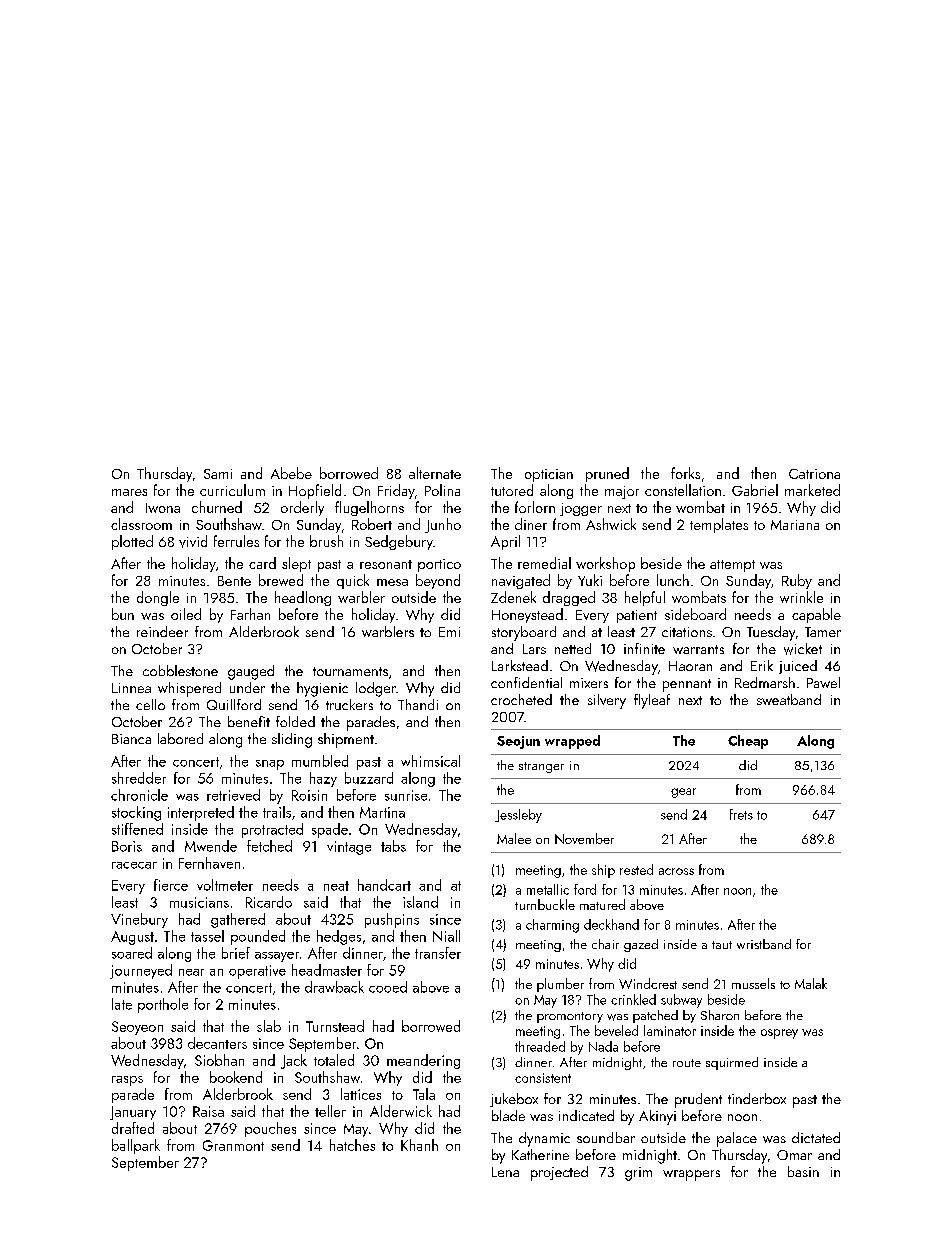 The width and height of the screenshot is (952, 1233). Describe the element at coordinates (291, 473) in the screenshot. I see `Abebe` at that location.
